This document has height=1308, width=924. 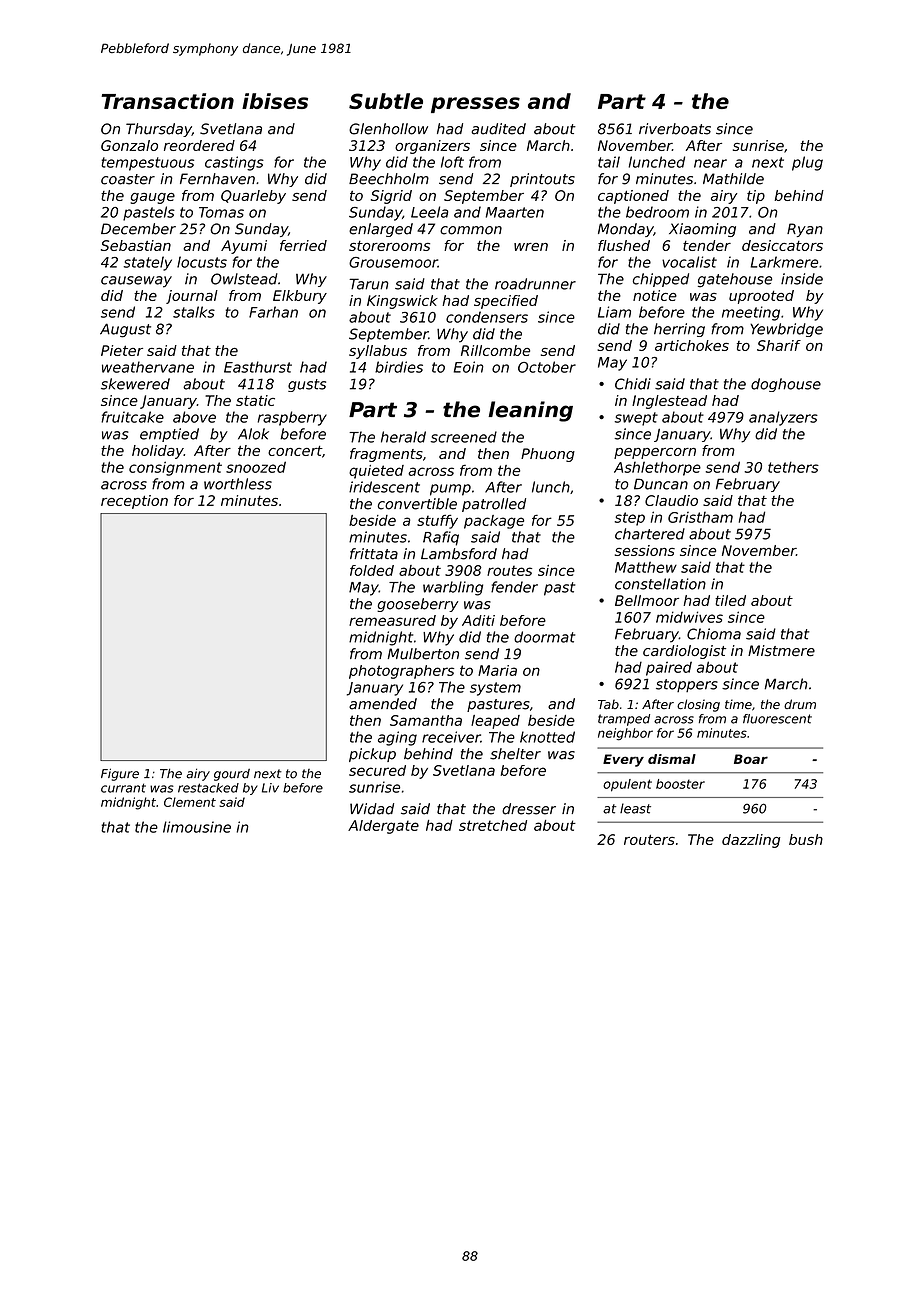 I want to click on fender, so click(x=514, y=587).
